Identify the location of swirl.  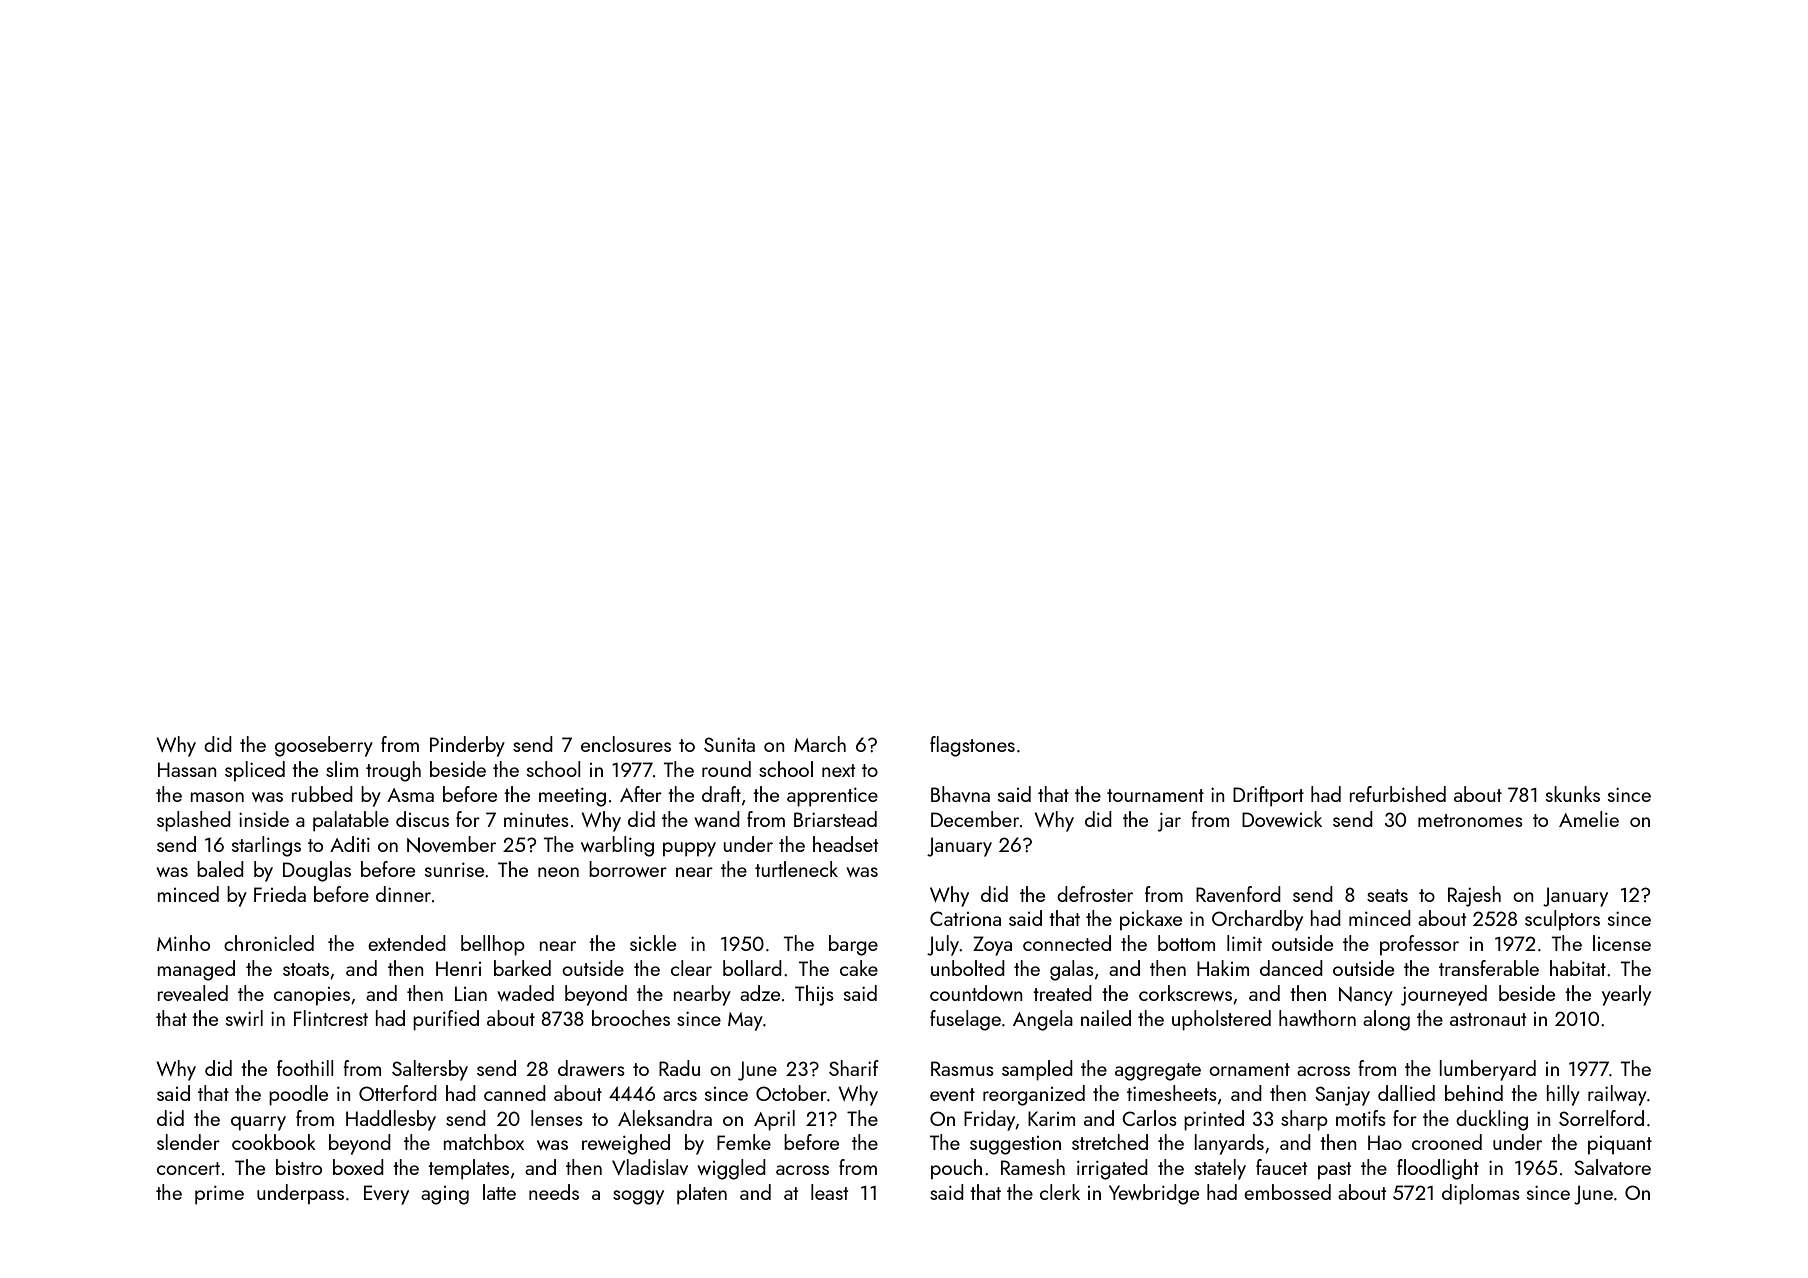
(244, 1018).
